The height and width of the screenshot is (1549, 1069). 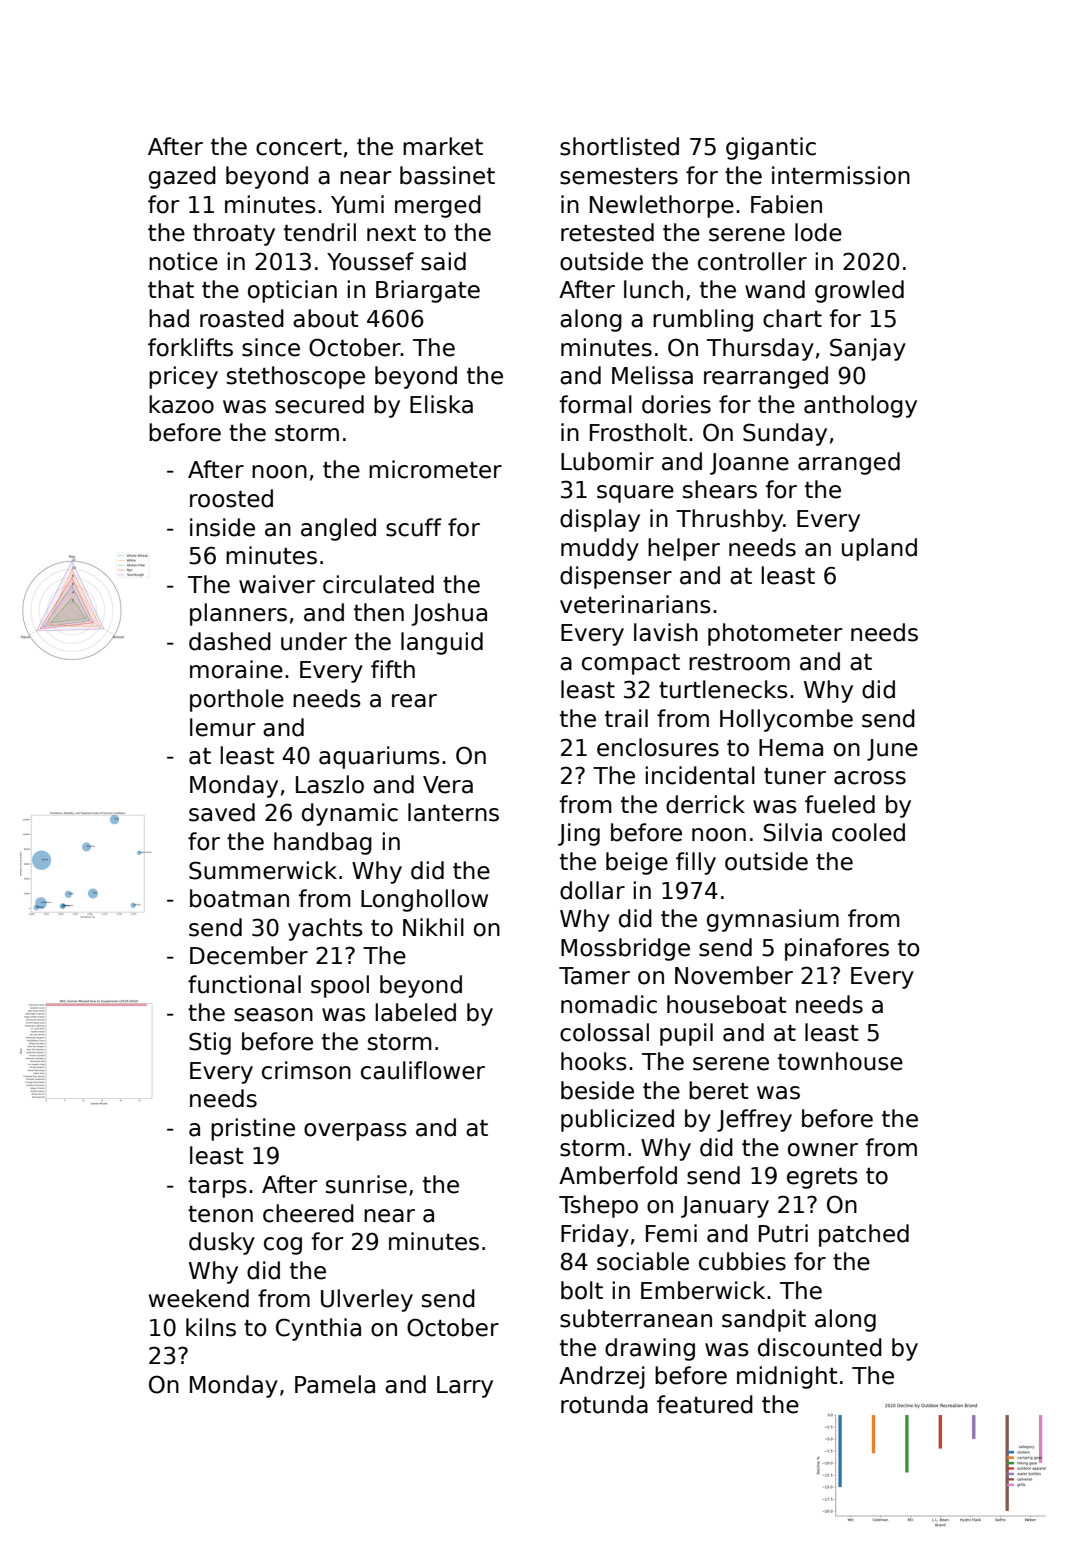 What do you see at coordinates (637, 863) in the screenshot?
I see `beige` at bounding box center [637, 863].
